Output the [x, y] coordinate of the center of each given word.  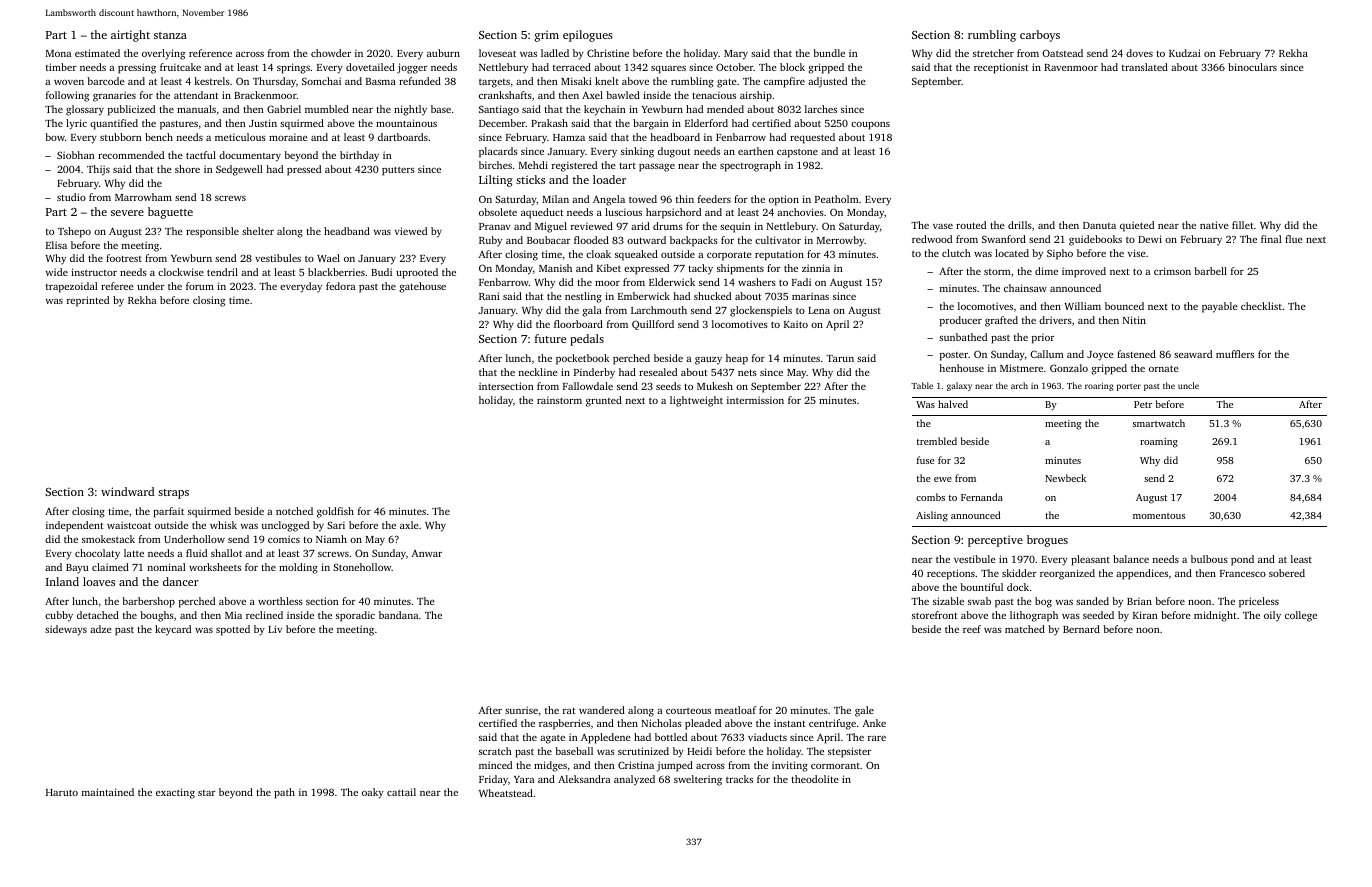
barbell [1210, 271]
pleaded [703, 724]
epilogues [588, 36]
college [1301, 616]
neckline [538, 372]
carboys [1040, 36]
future [550, 338]
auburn [443, 53]
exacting [175, 793]
